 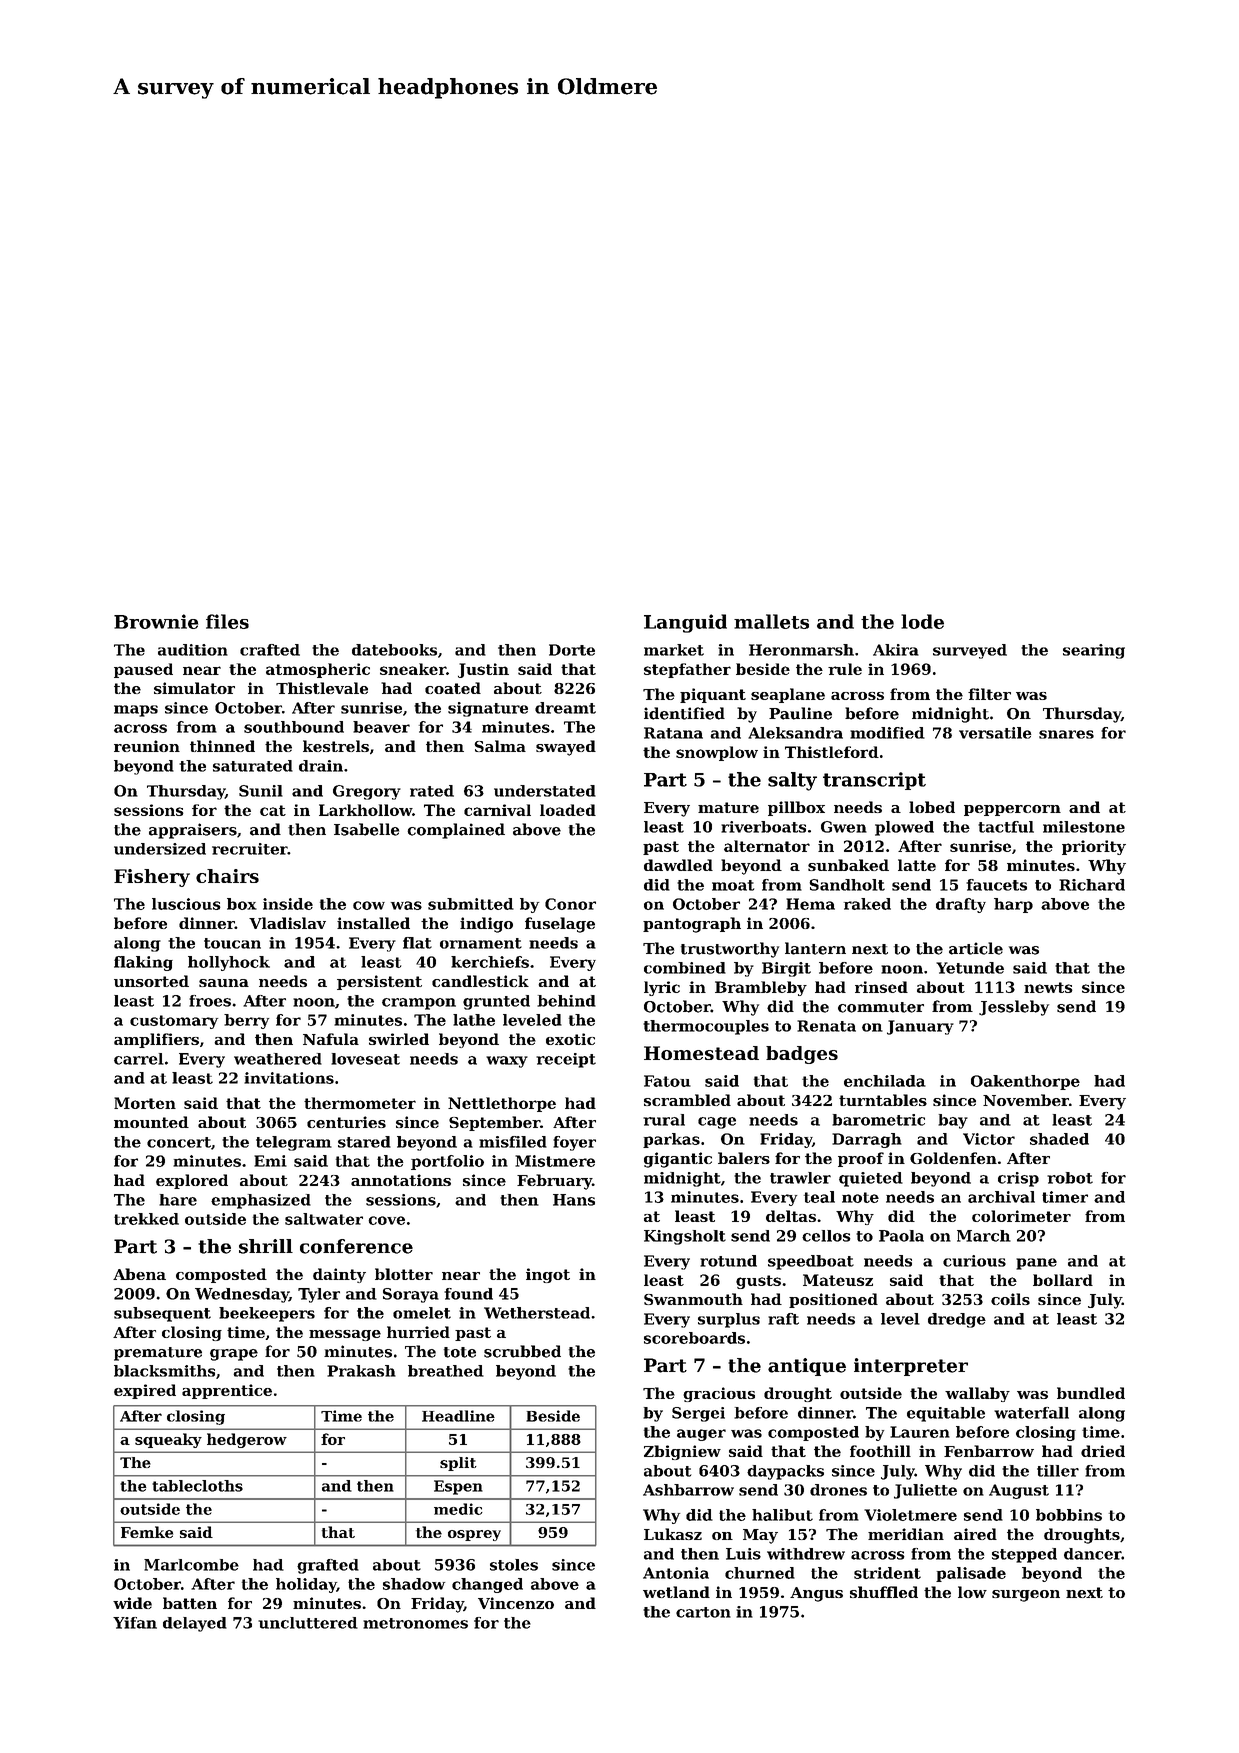 I want to click on February, so click(x=554, y=1182).
